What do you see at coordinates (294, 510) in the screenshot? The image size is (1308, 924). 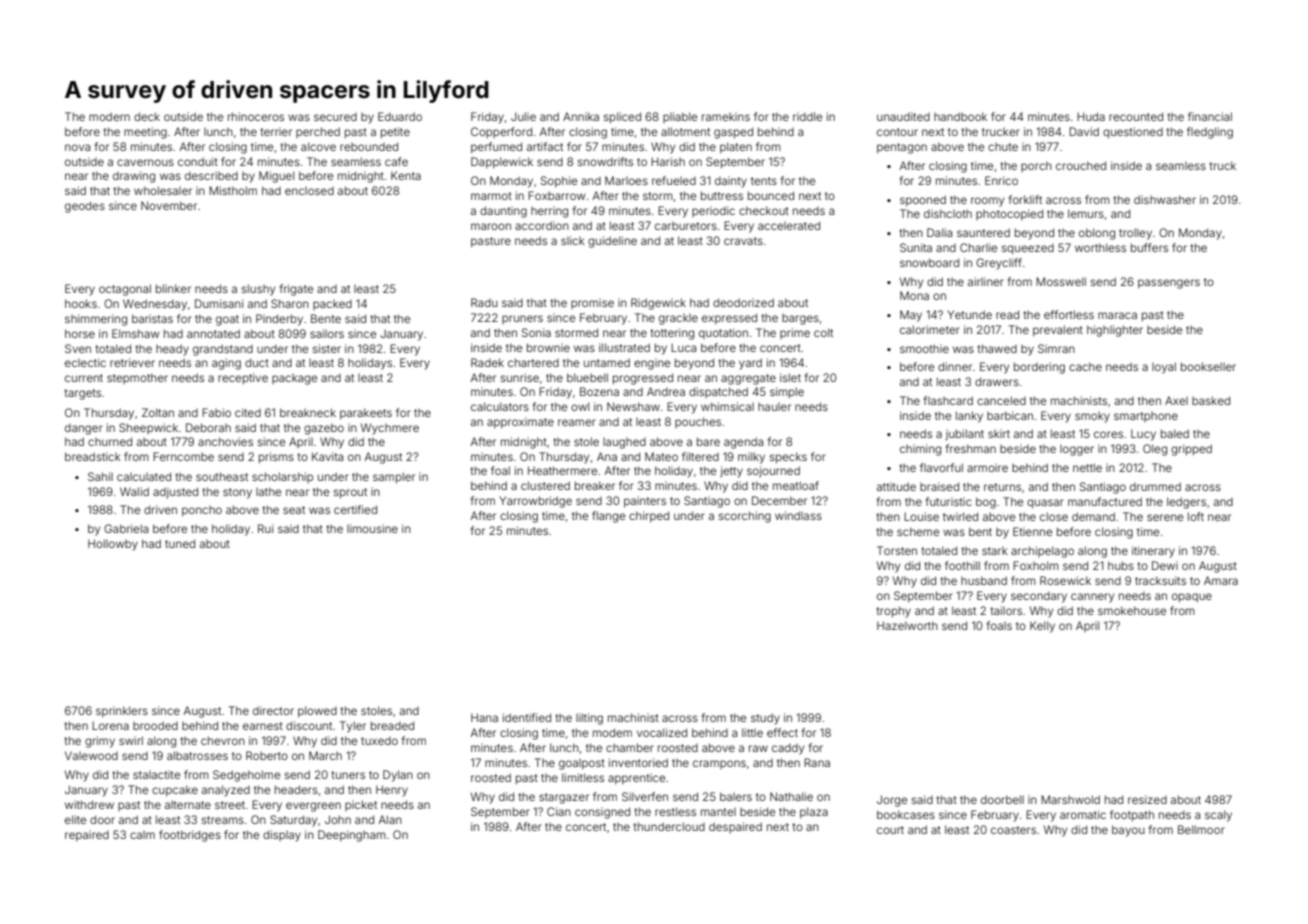 I see `seat` at bounding box center [294, 510].
